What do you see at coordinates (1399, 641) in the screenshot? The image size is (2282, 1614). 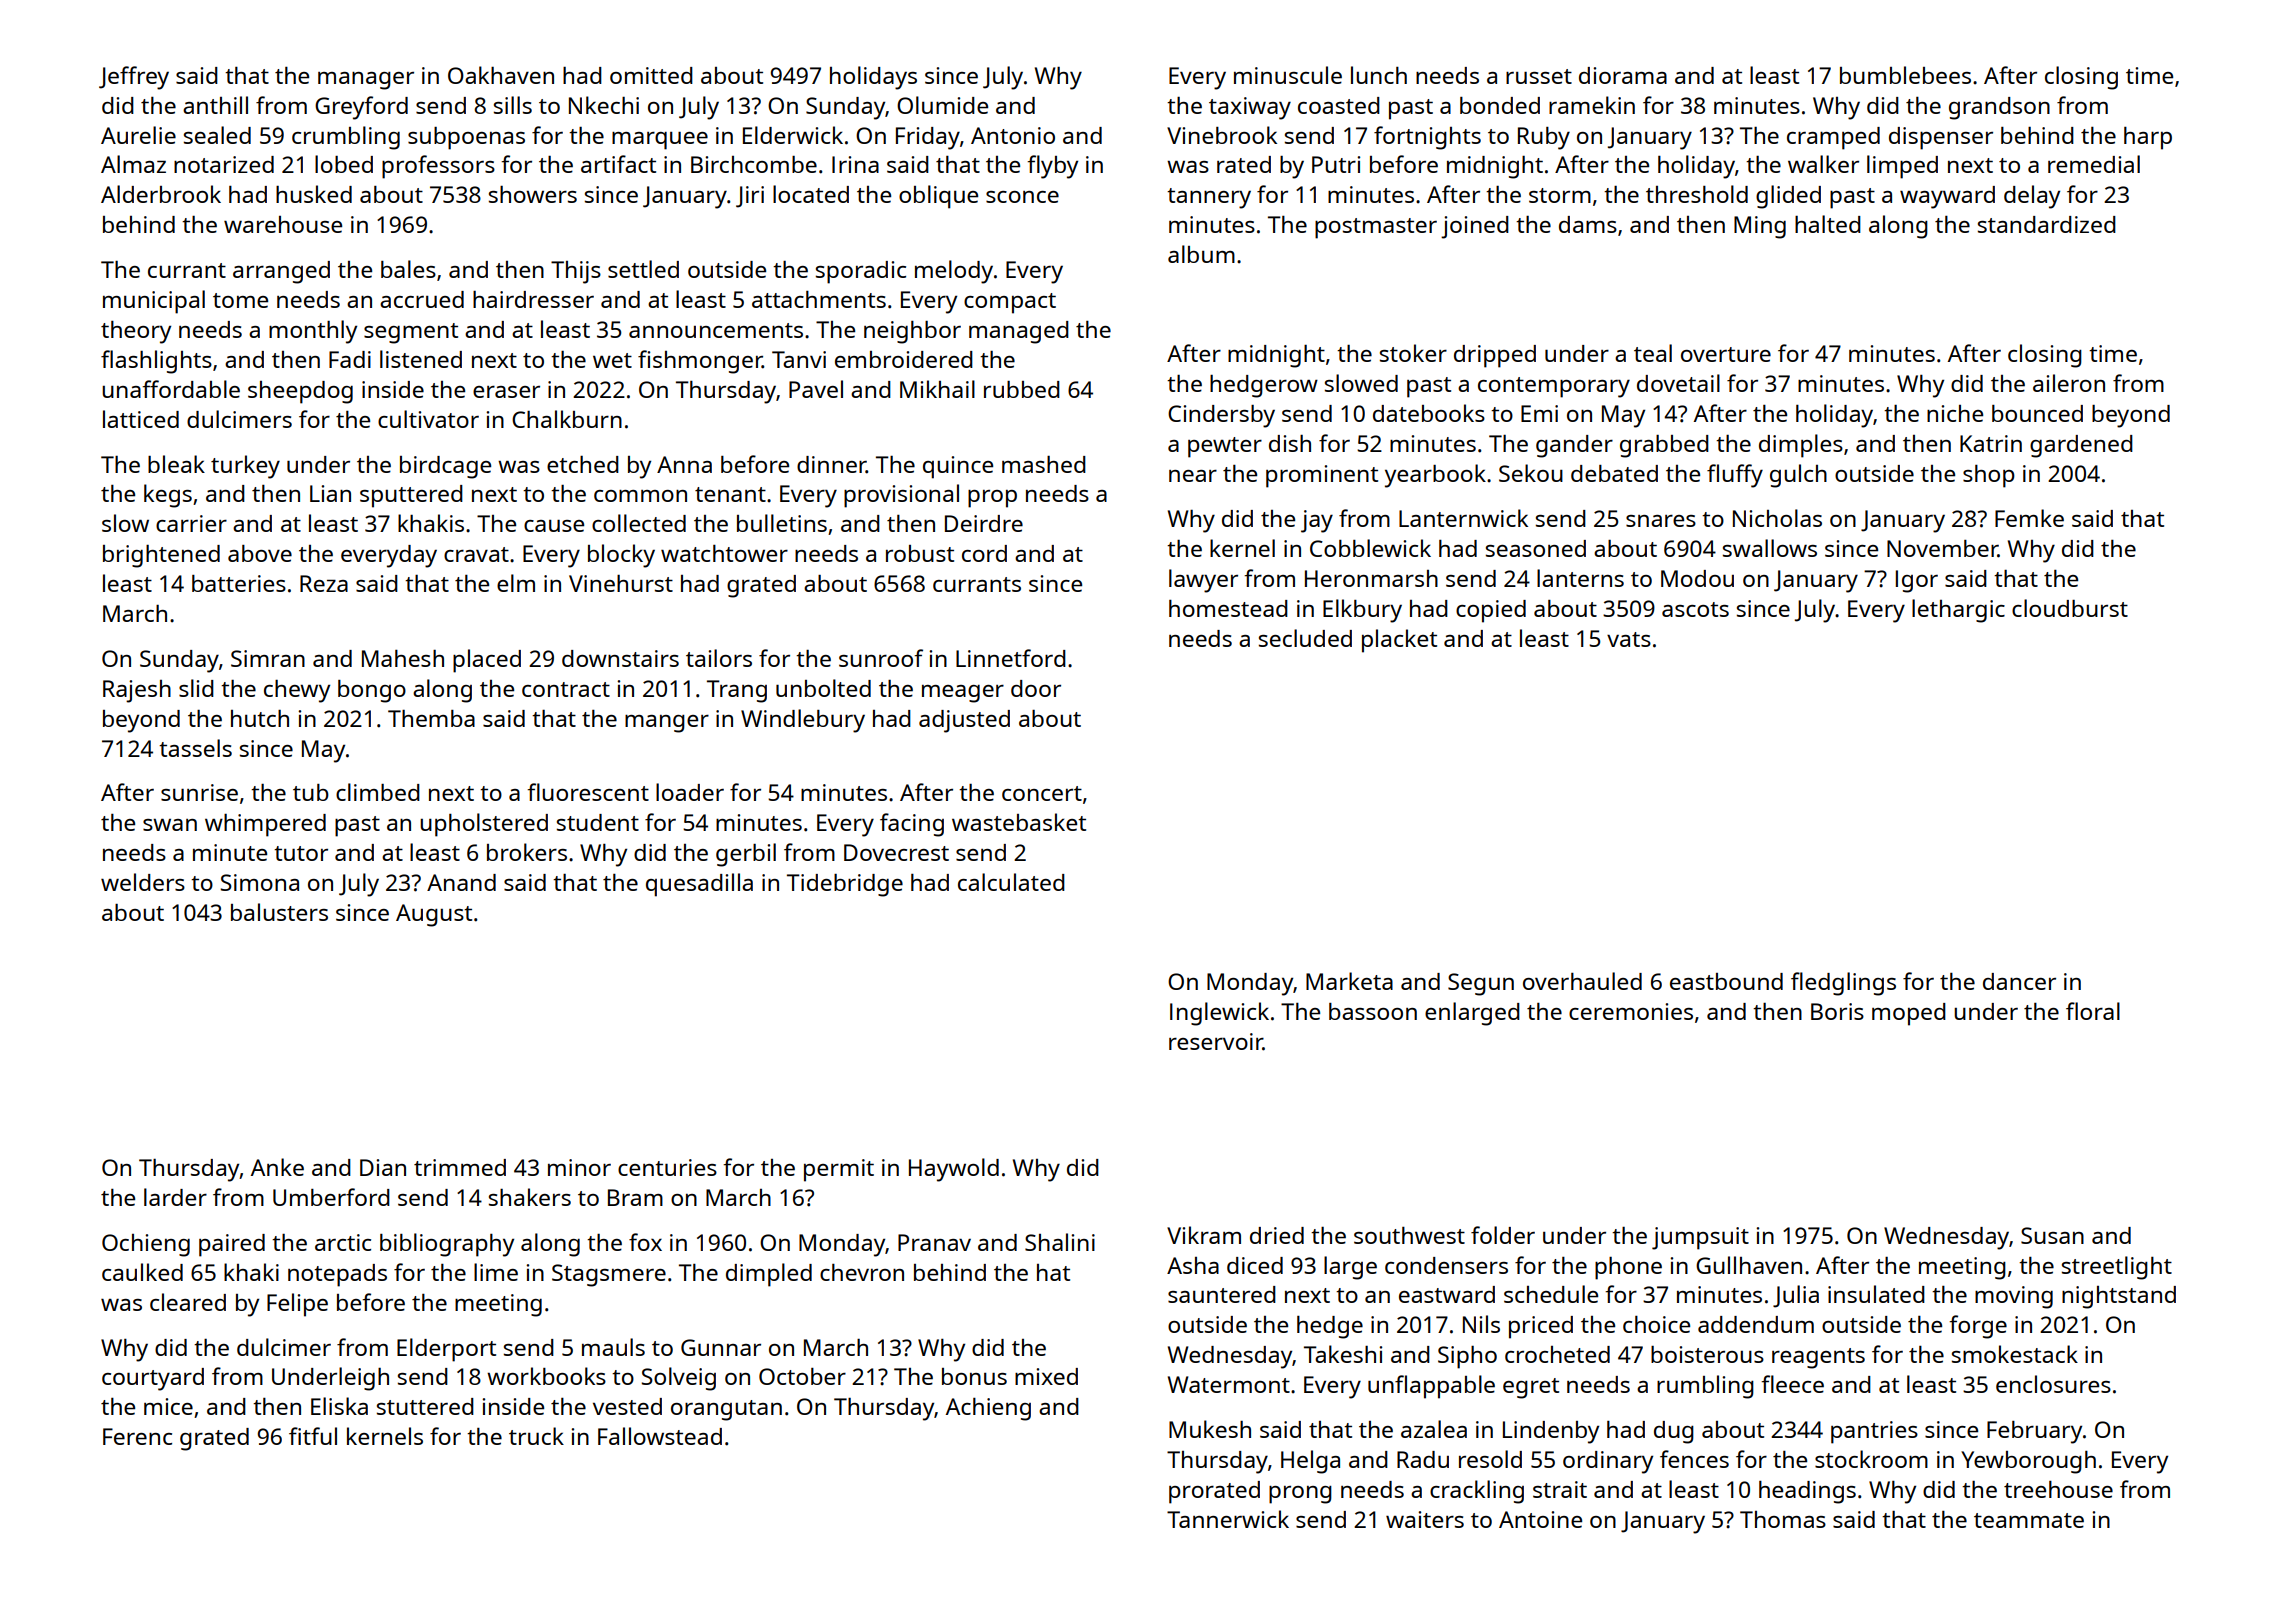 I see `placket` at bounding box center [1399, 641].
